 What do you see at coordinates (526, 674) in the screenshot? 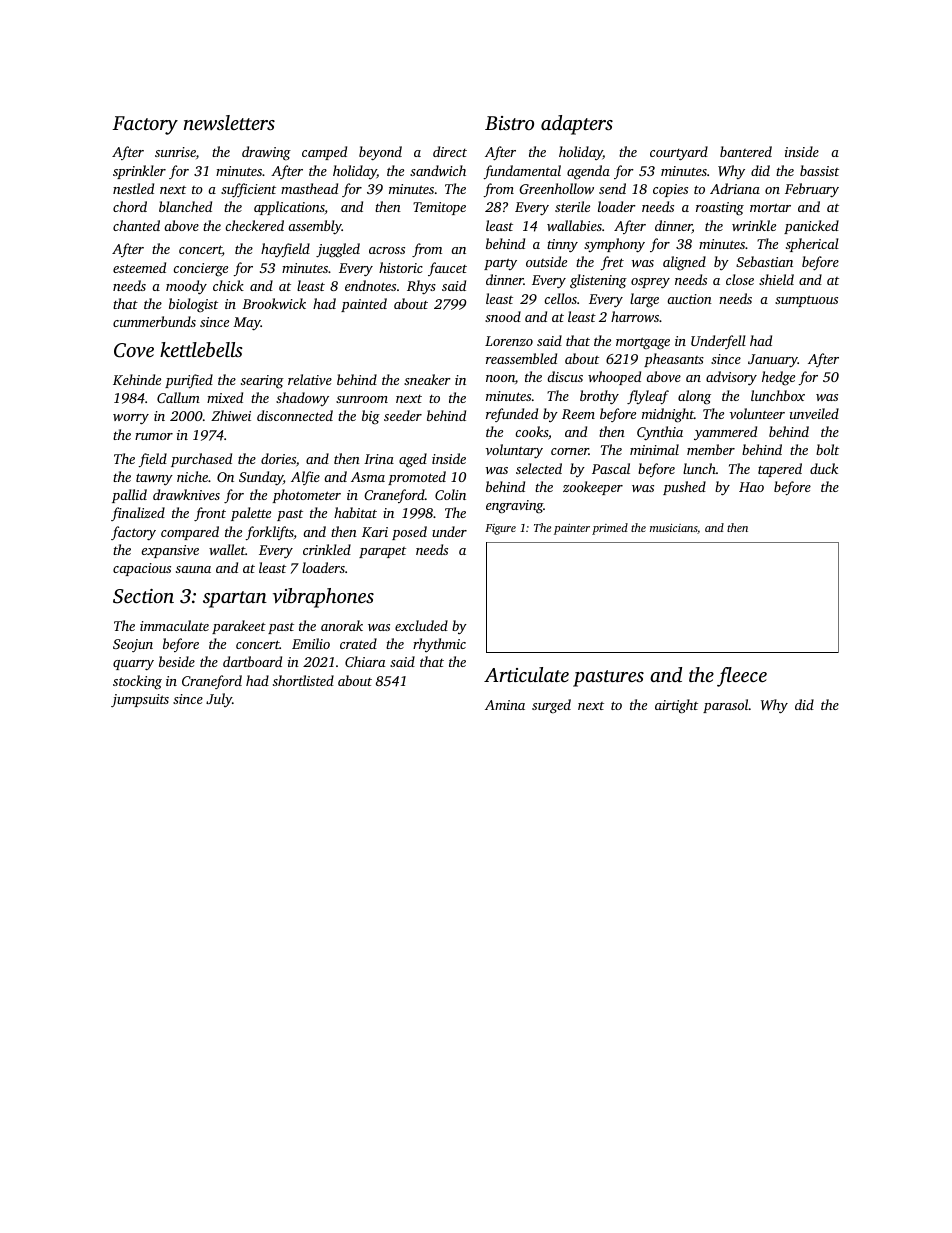
I see `Articulate` at bounding box center [526, 674].
